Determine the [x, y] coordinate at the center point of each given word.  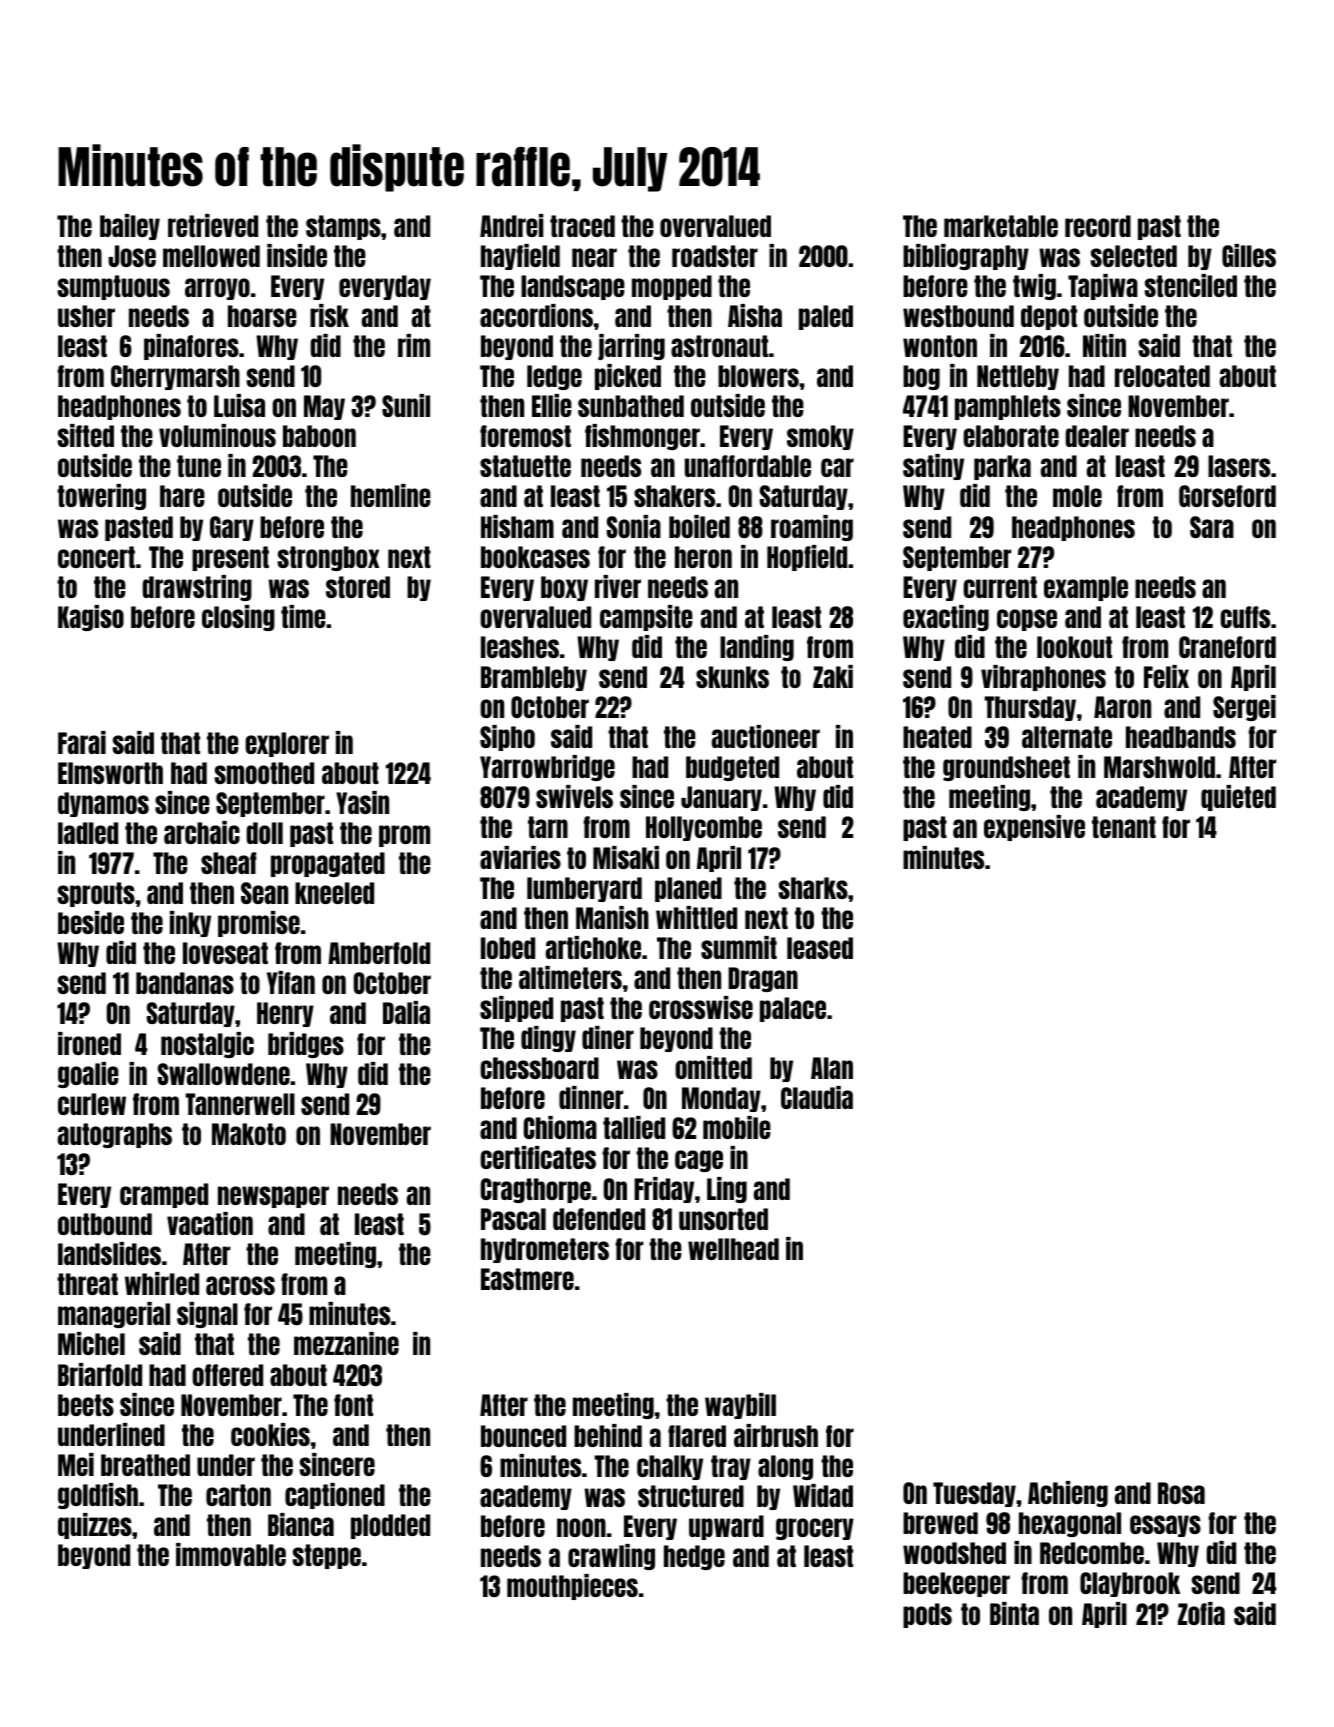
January [721, 798]
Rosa [1181, 1493]
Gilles [1249, 255]
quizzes [95, 1526]
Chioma [560, 1127]
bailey [130, 227]
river [618, 586]
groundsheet [1006, 768]
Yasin [362, 802]
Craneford [1227, 647]
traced [582, 226]
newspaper [273, 1197]
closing [238, 618]
